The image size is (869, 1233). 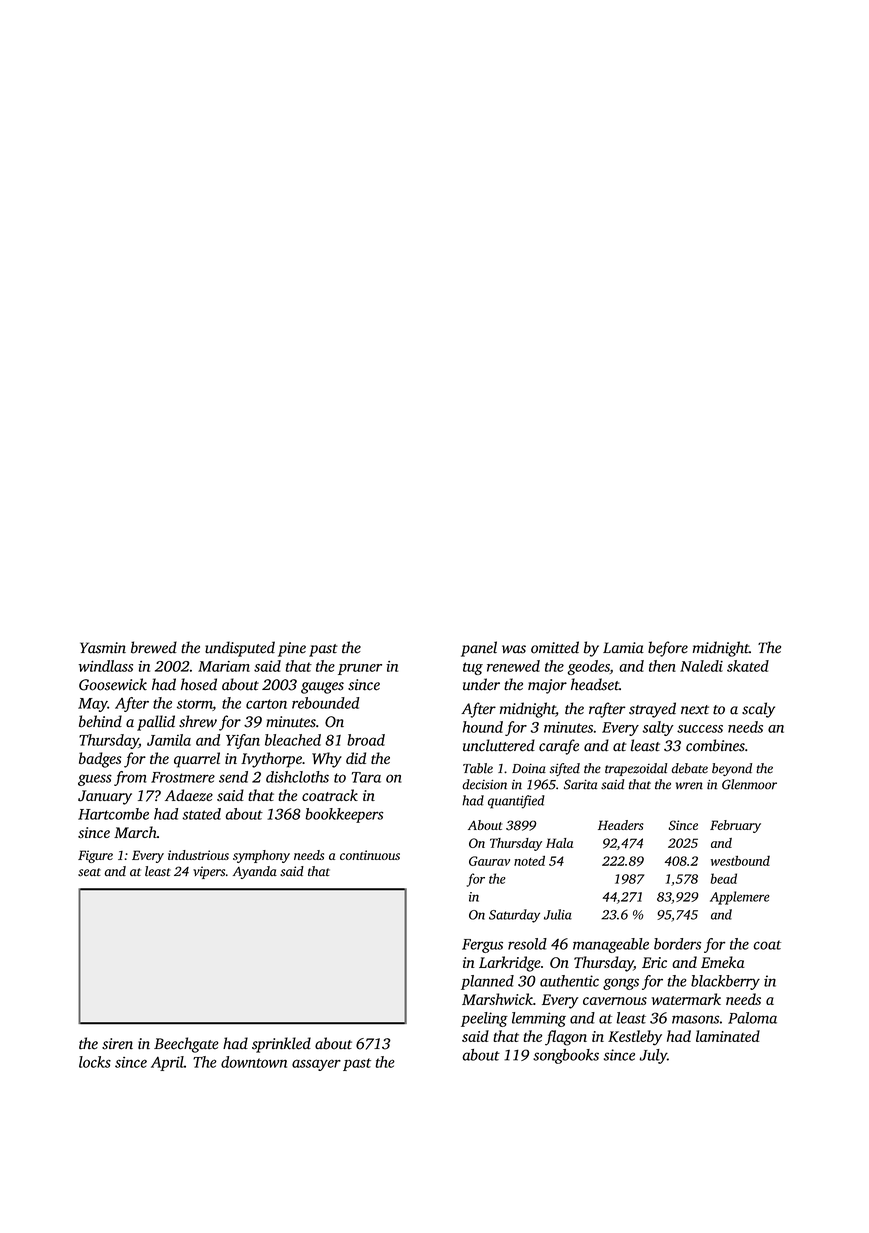 What do you see at coordinates (514, 916) in the document?
I see `Saturday` at bounding box center [514, 916].
